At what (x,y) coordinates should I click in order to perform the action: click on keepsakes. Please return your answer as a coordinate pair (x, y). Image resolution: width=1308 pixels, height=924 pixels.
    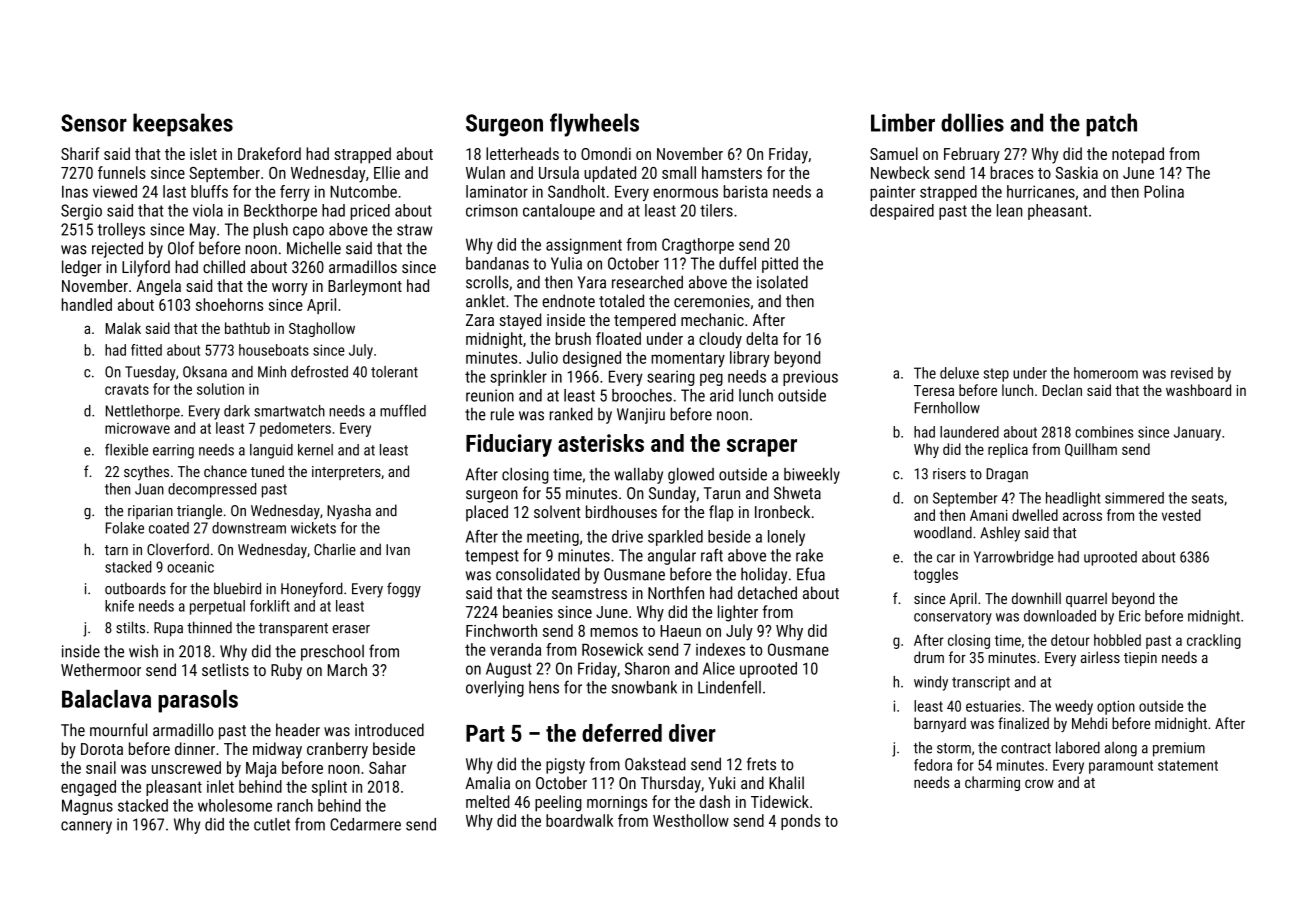
    Looking at the image, I should click on (183, 125).
